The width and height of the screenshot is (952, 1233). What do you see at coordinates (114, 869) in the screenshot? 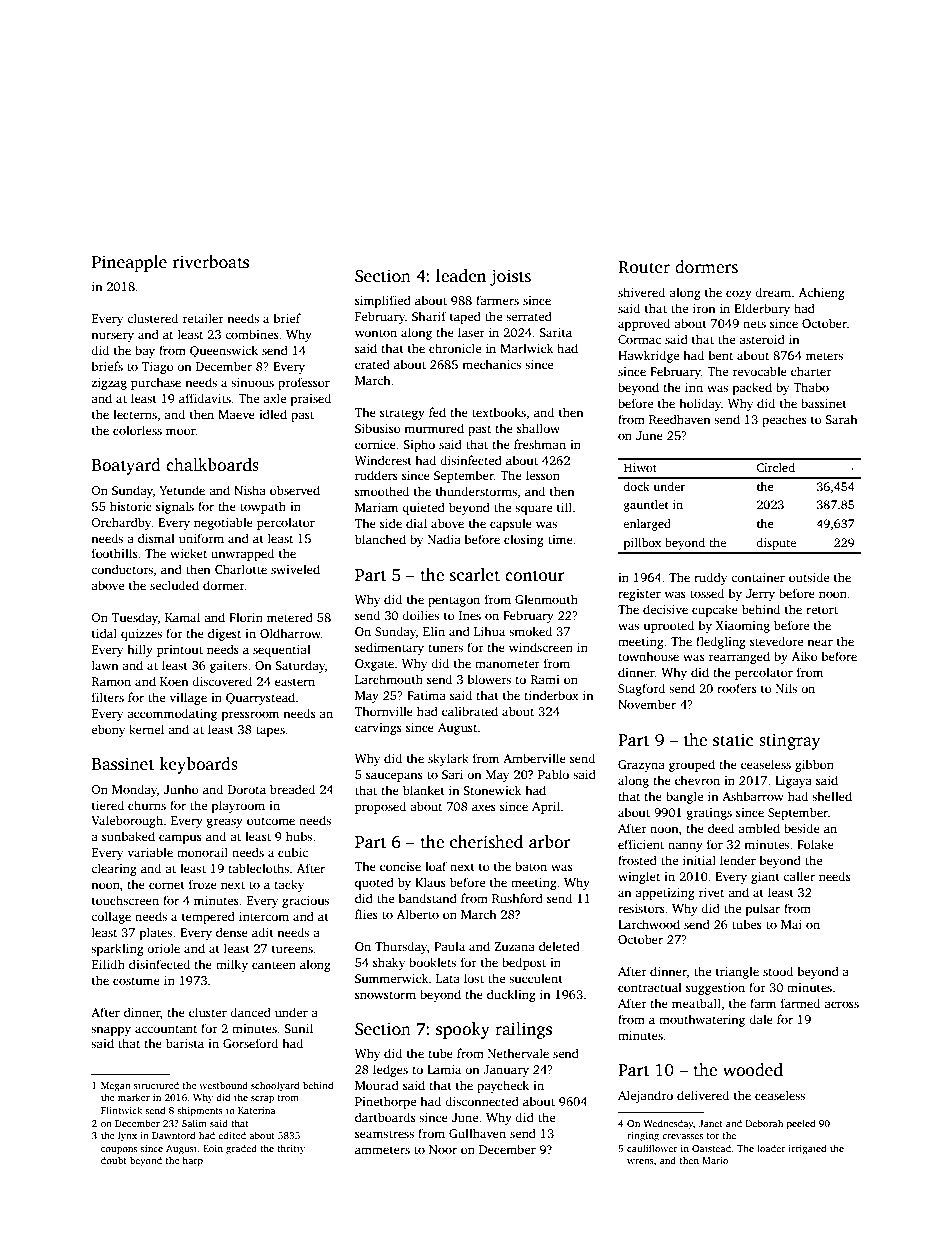
I see `clearing` at bounding box center [114, 869].
